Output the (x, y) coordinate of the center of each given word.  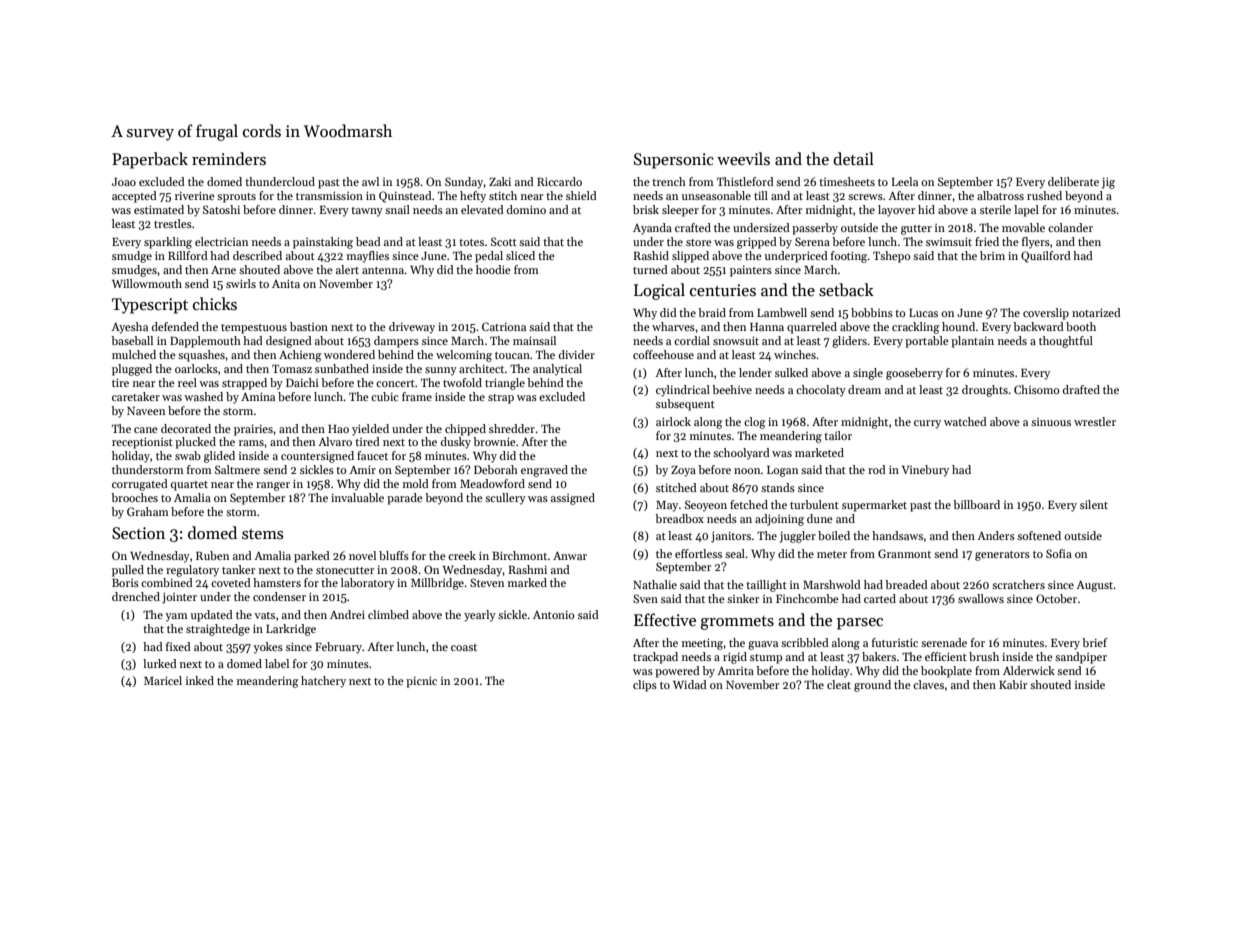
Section (138, 533)
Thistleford (745, 181)
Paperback (150, 160)
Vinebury (925, 471)
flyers (1036, 243)
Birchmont (519, 555)
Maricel (163, 680)
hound (958, 326)
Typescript (150, 306)
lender (755, 372)
